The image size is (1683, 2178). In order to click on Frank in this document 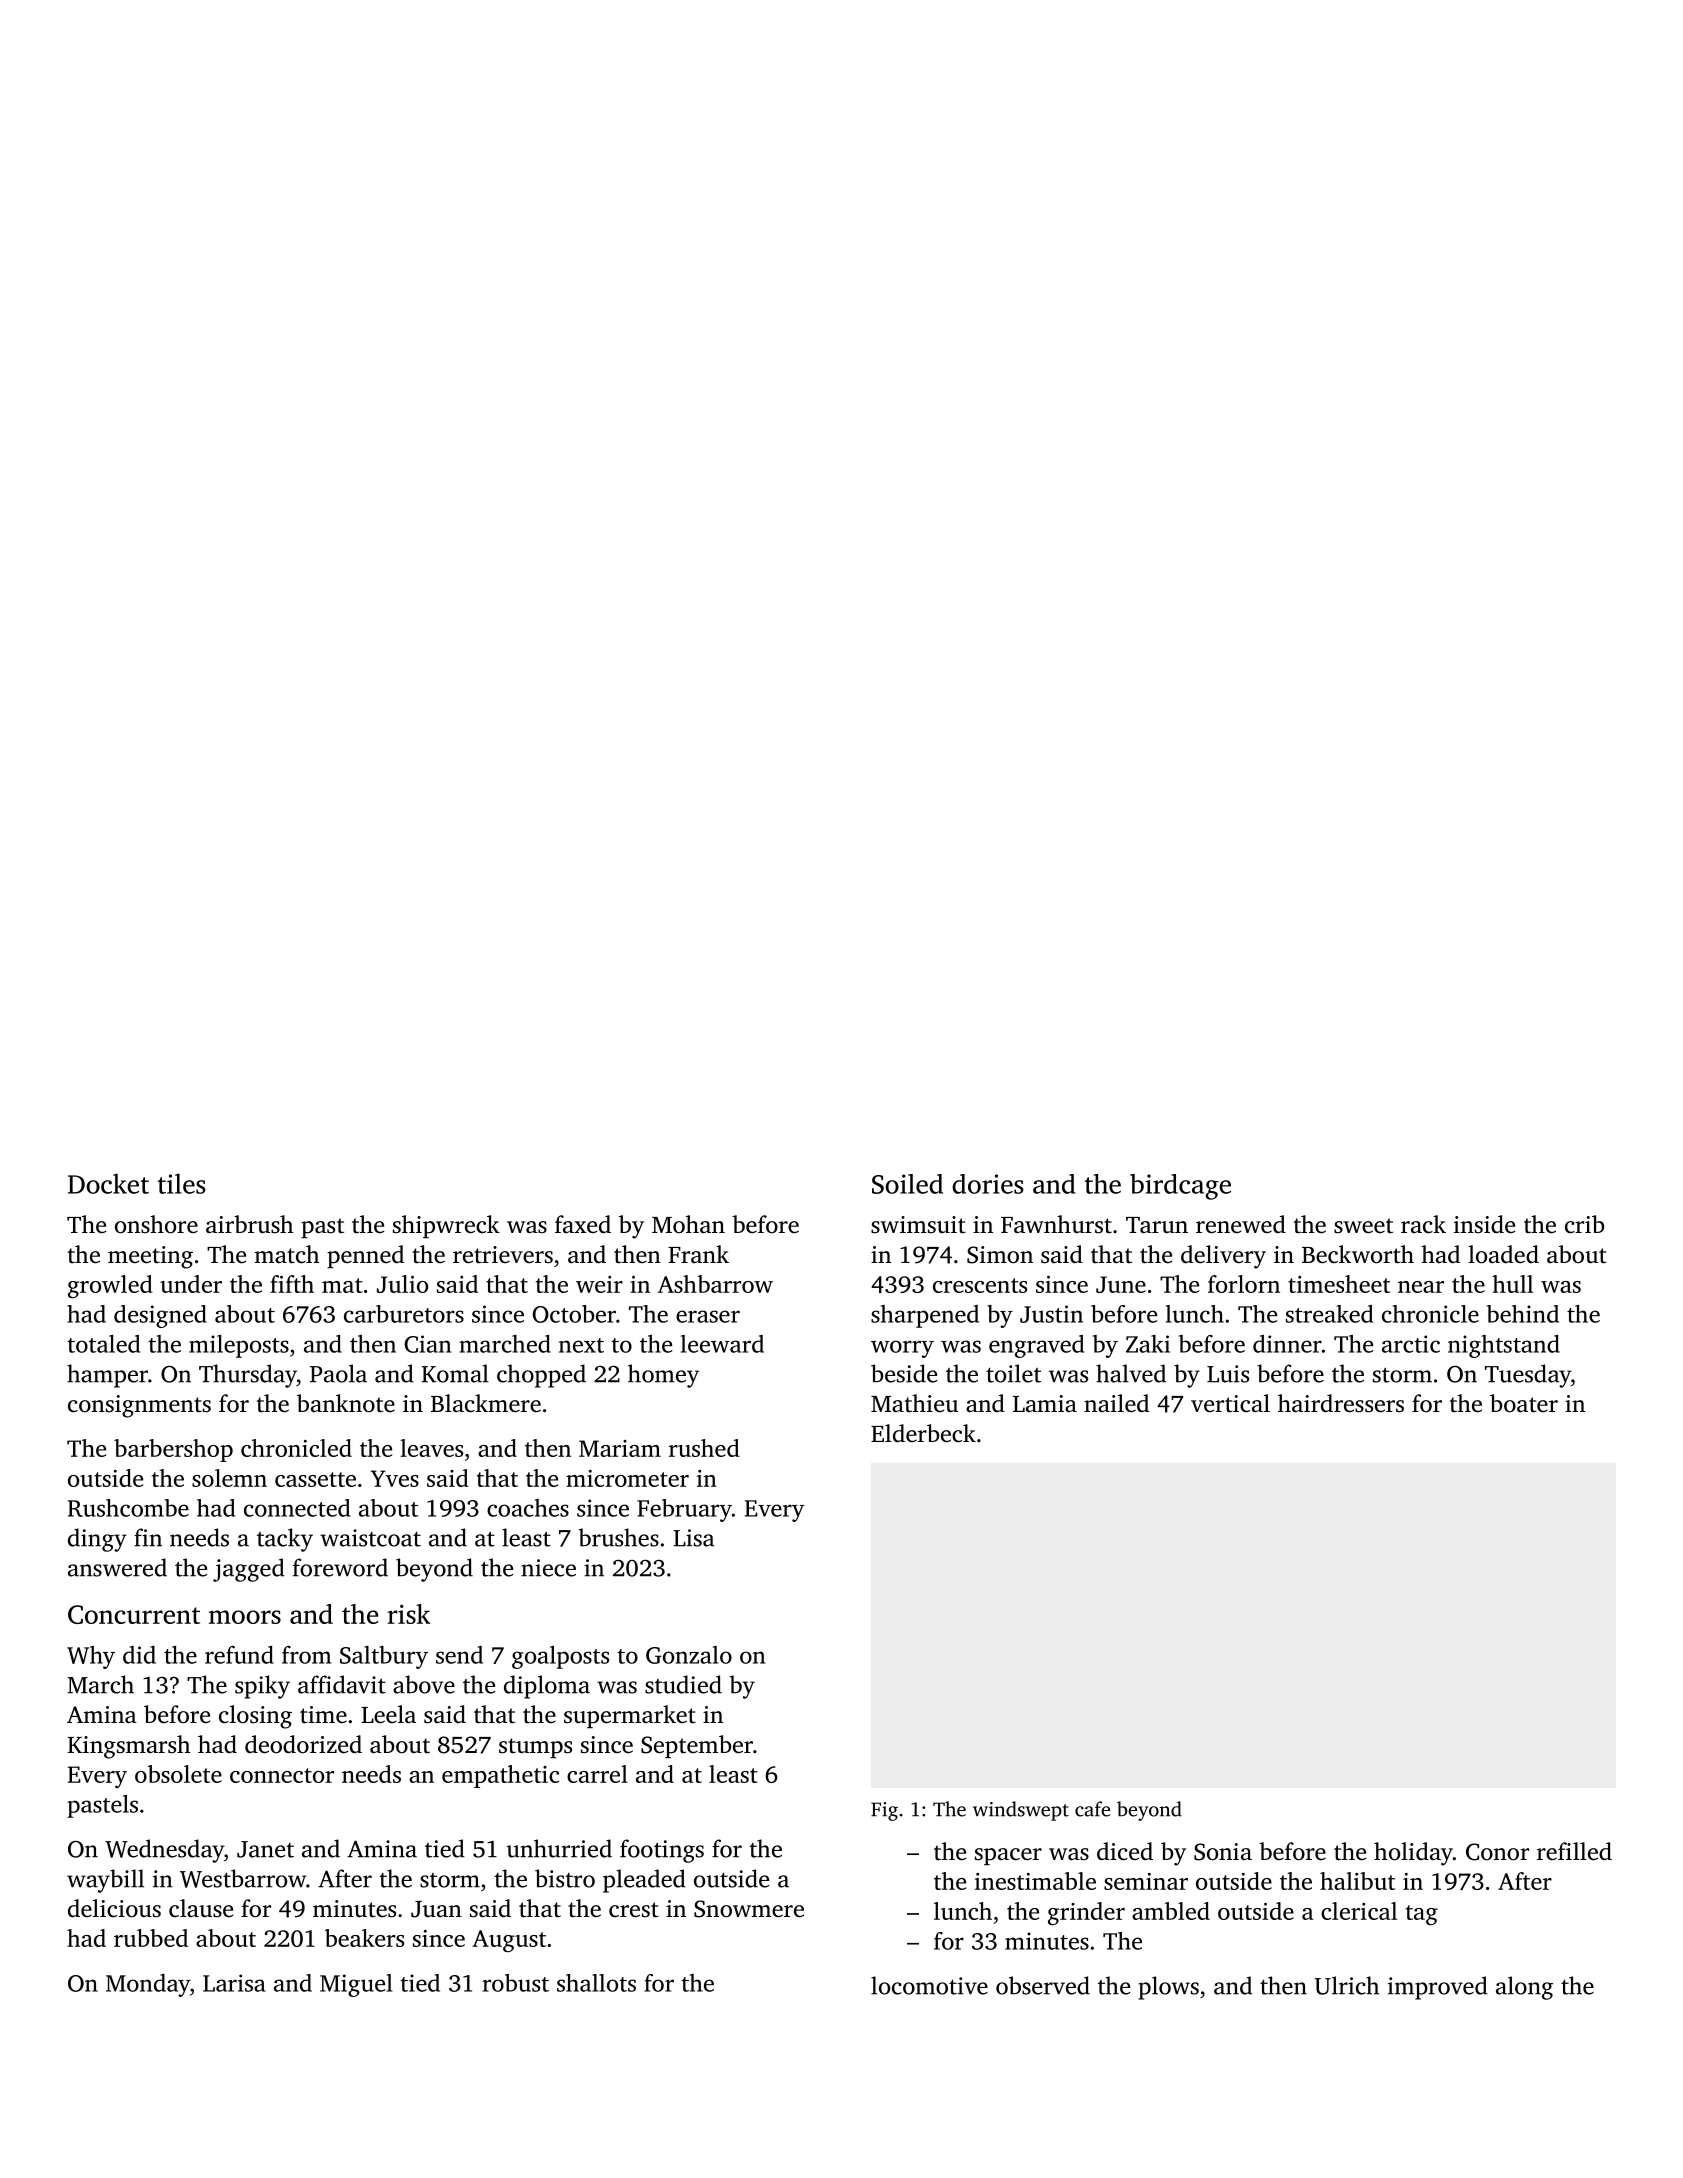, I will do `click(698, 1254)`.
